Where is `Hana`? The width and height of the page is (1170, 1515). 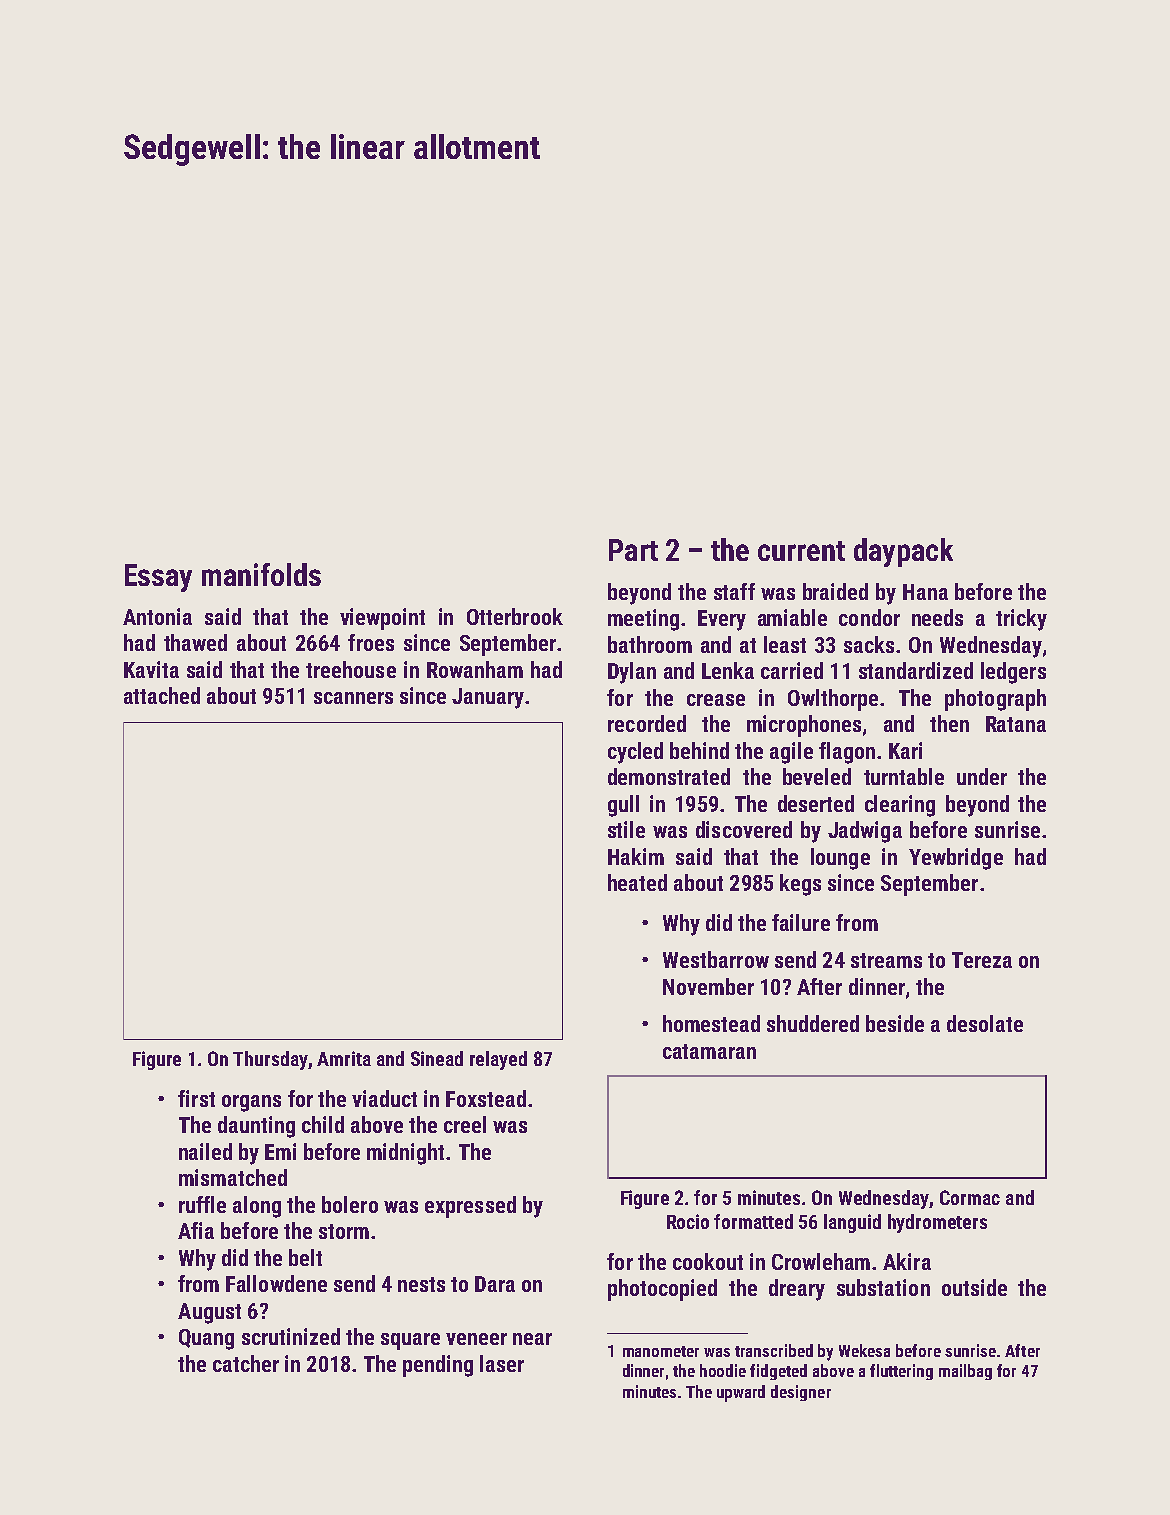 Hana is located at coordinates (925, 592).
